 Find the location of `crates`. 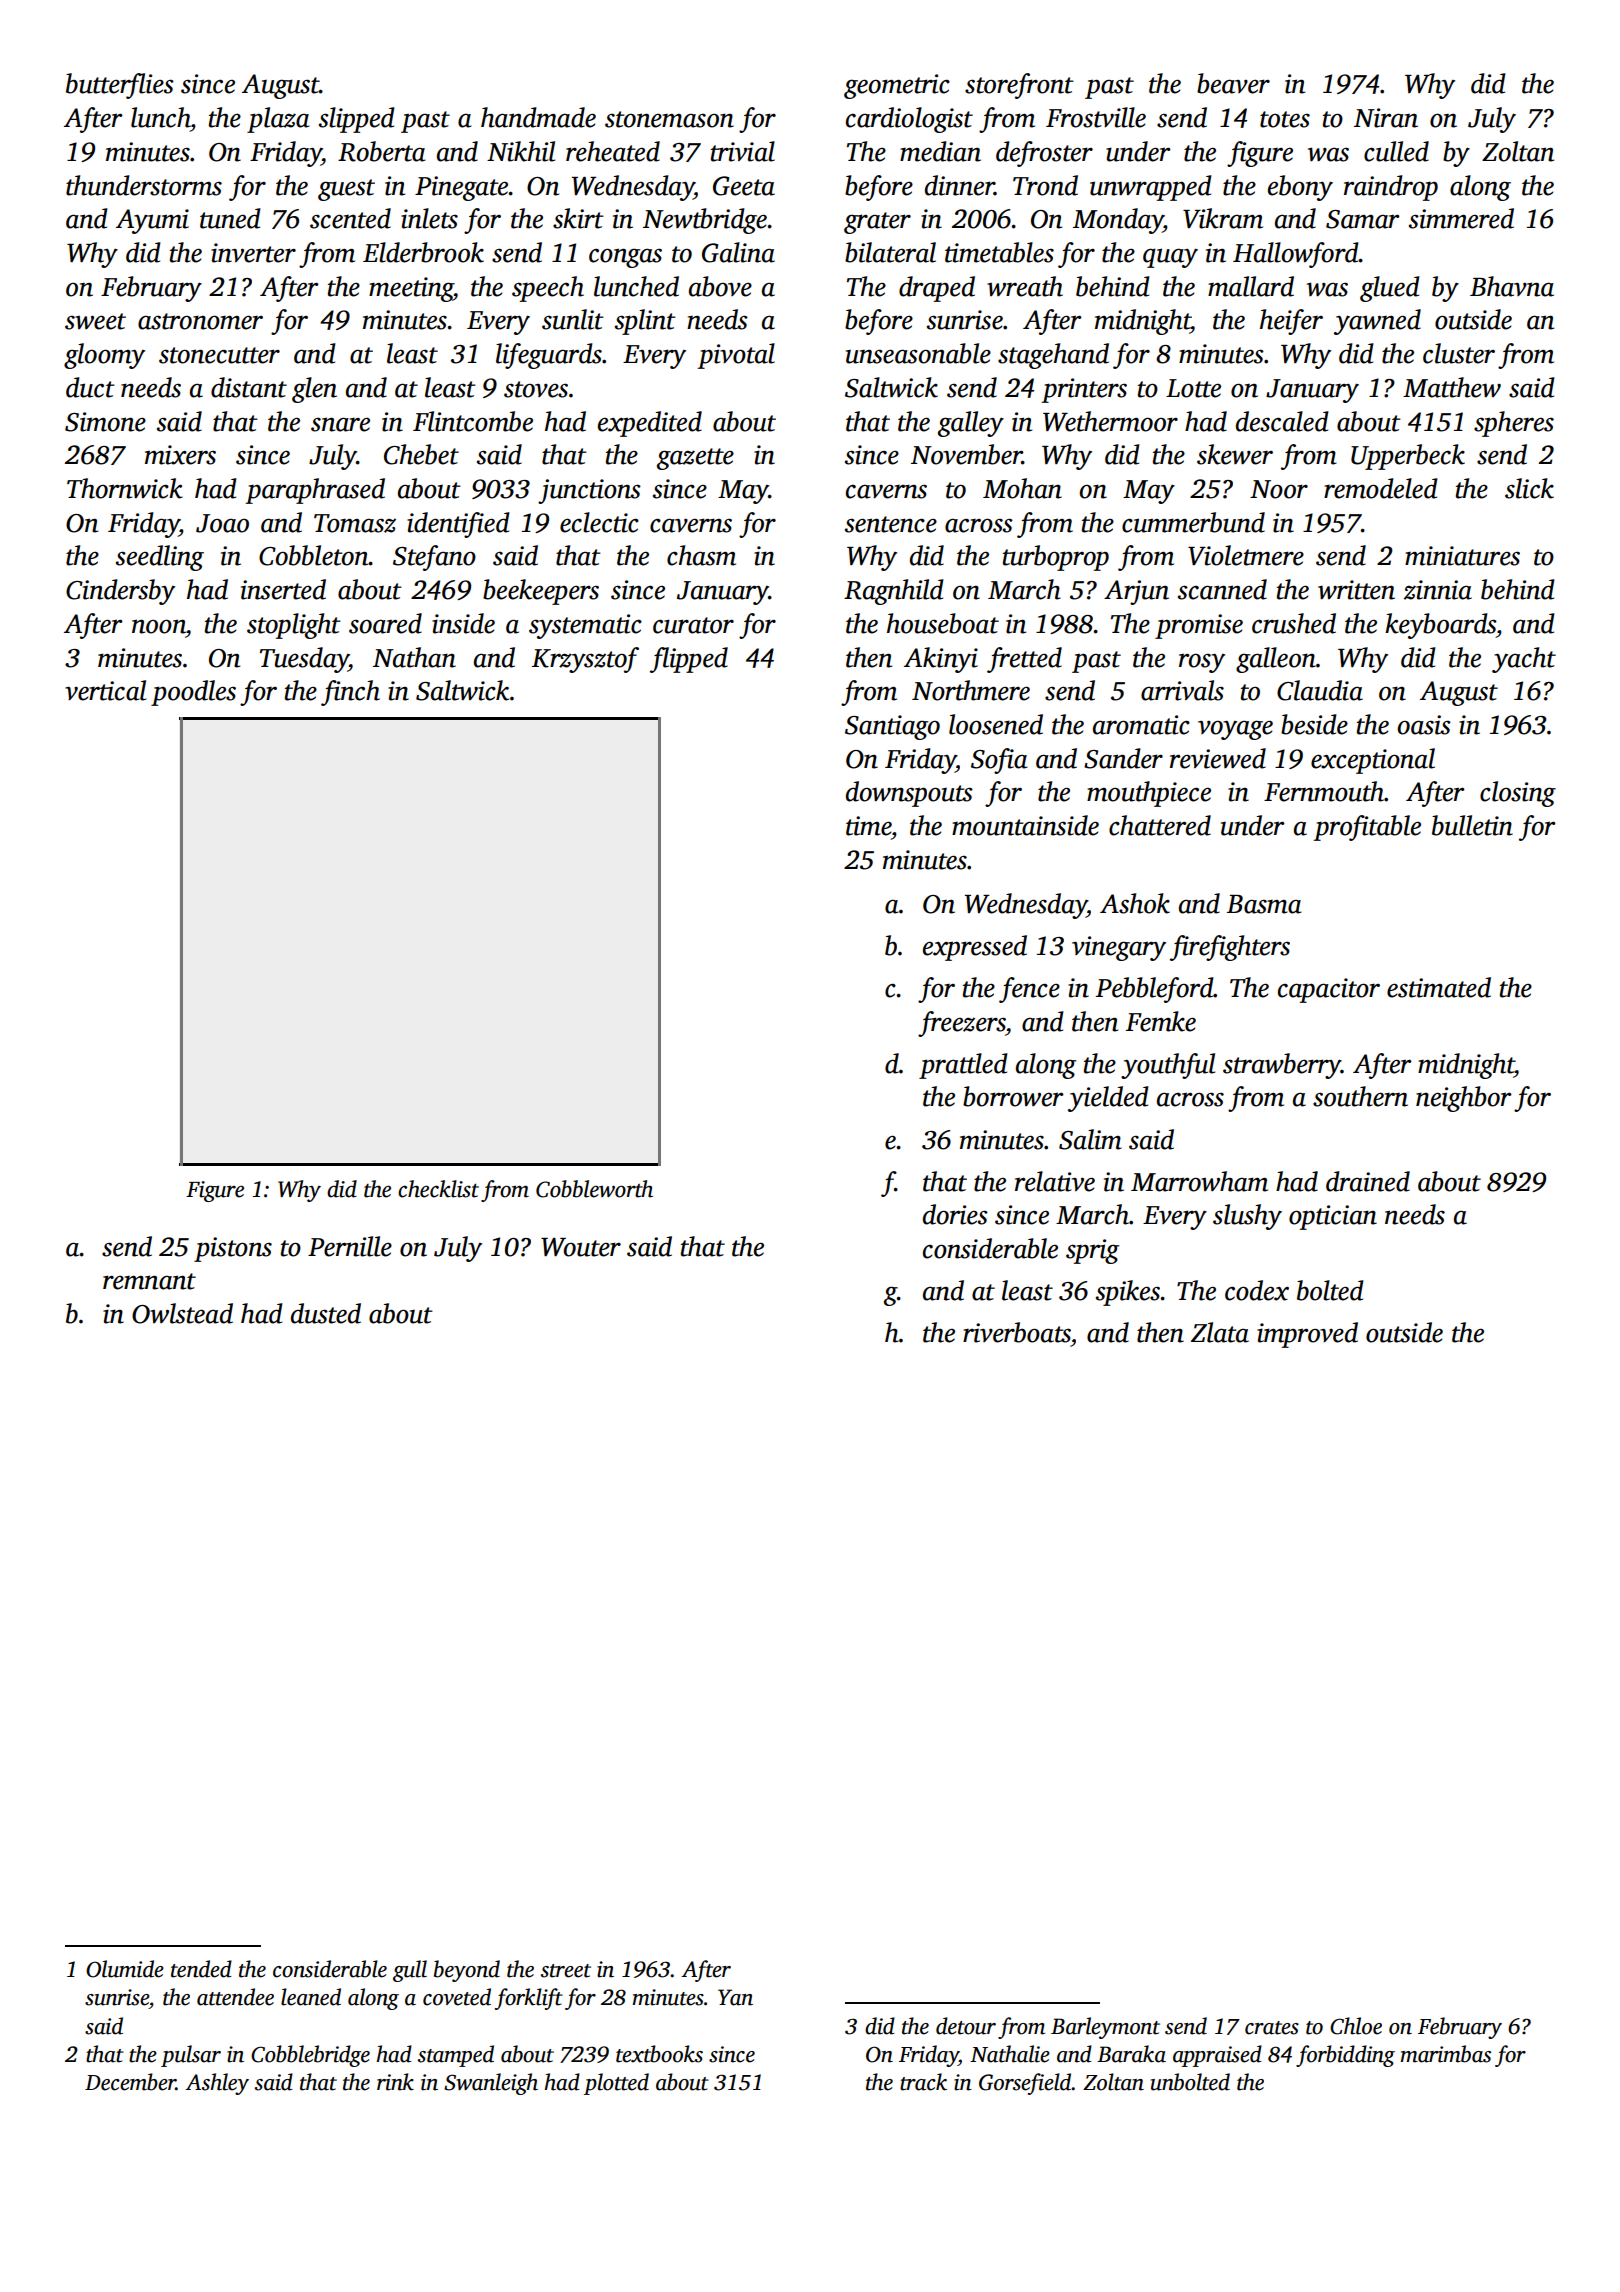

crates is located at coordinates (1272, 2028).
